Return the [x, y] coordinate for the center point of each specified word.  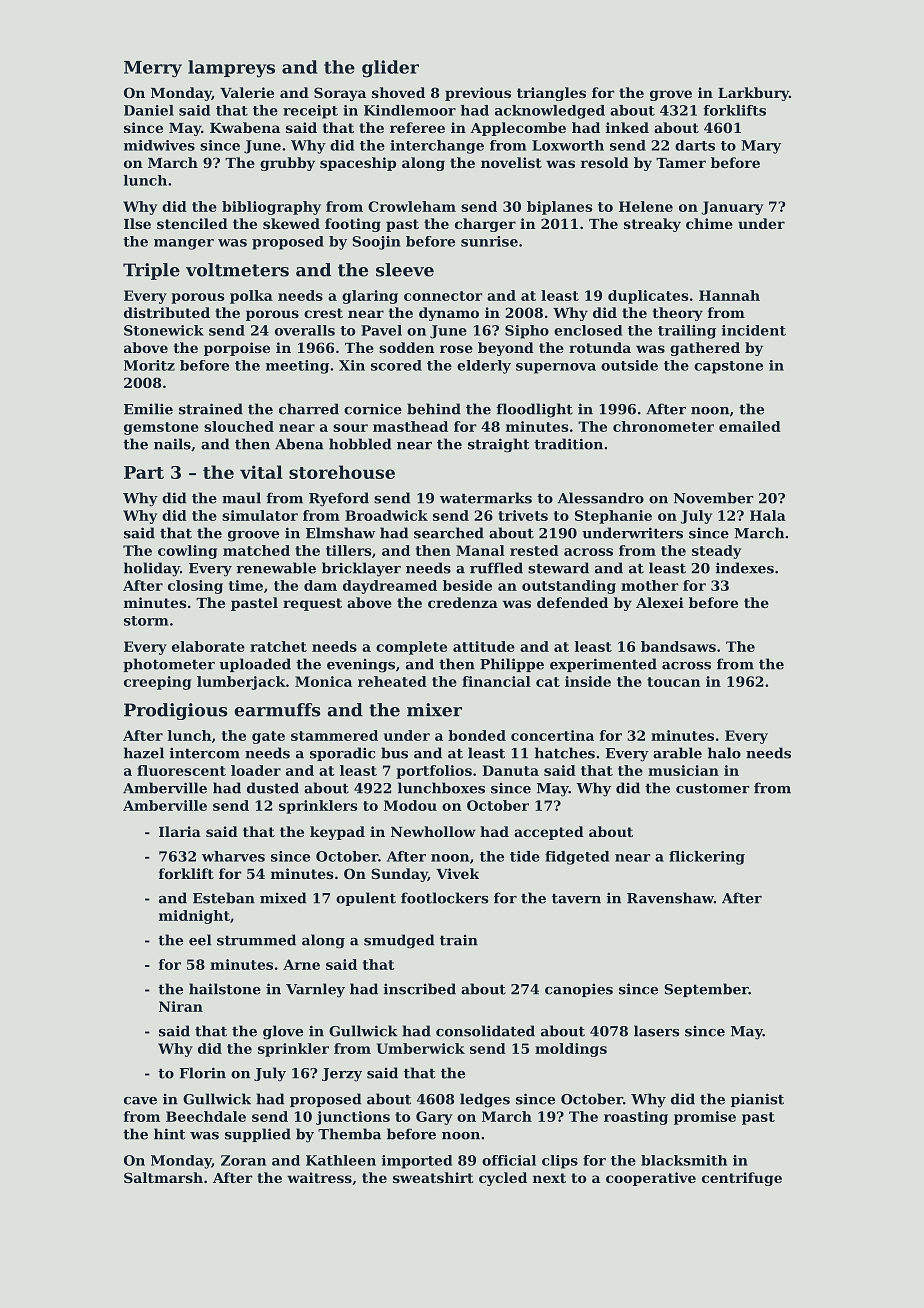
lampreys [231, 69]
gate [268, 737]
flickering [707, 858]
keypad [337, 833]
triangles [551, 94]
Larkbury [753, 94]
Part [144, 472]
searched [449, 533]
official [509, 1160]
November [713, 498]
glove [283, 1032]
